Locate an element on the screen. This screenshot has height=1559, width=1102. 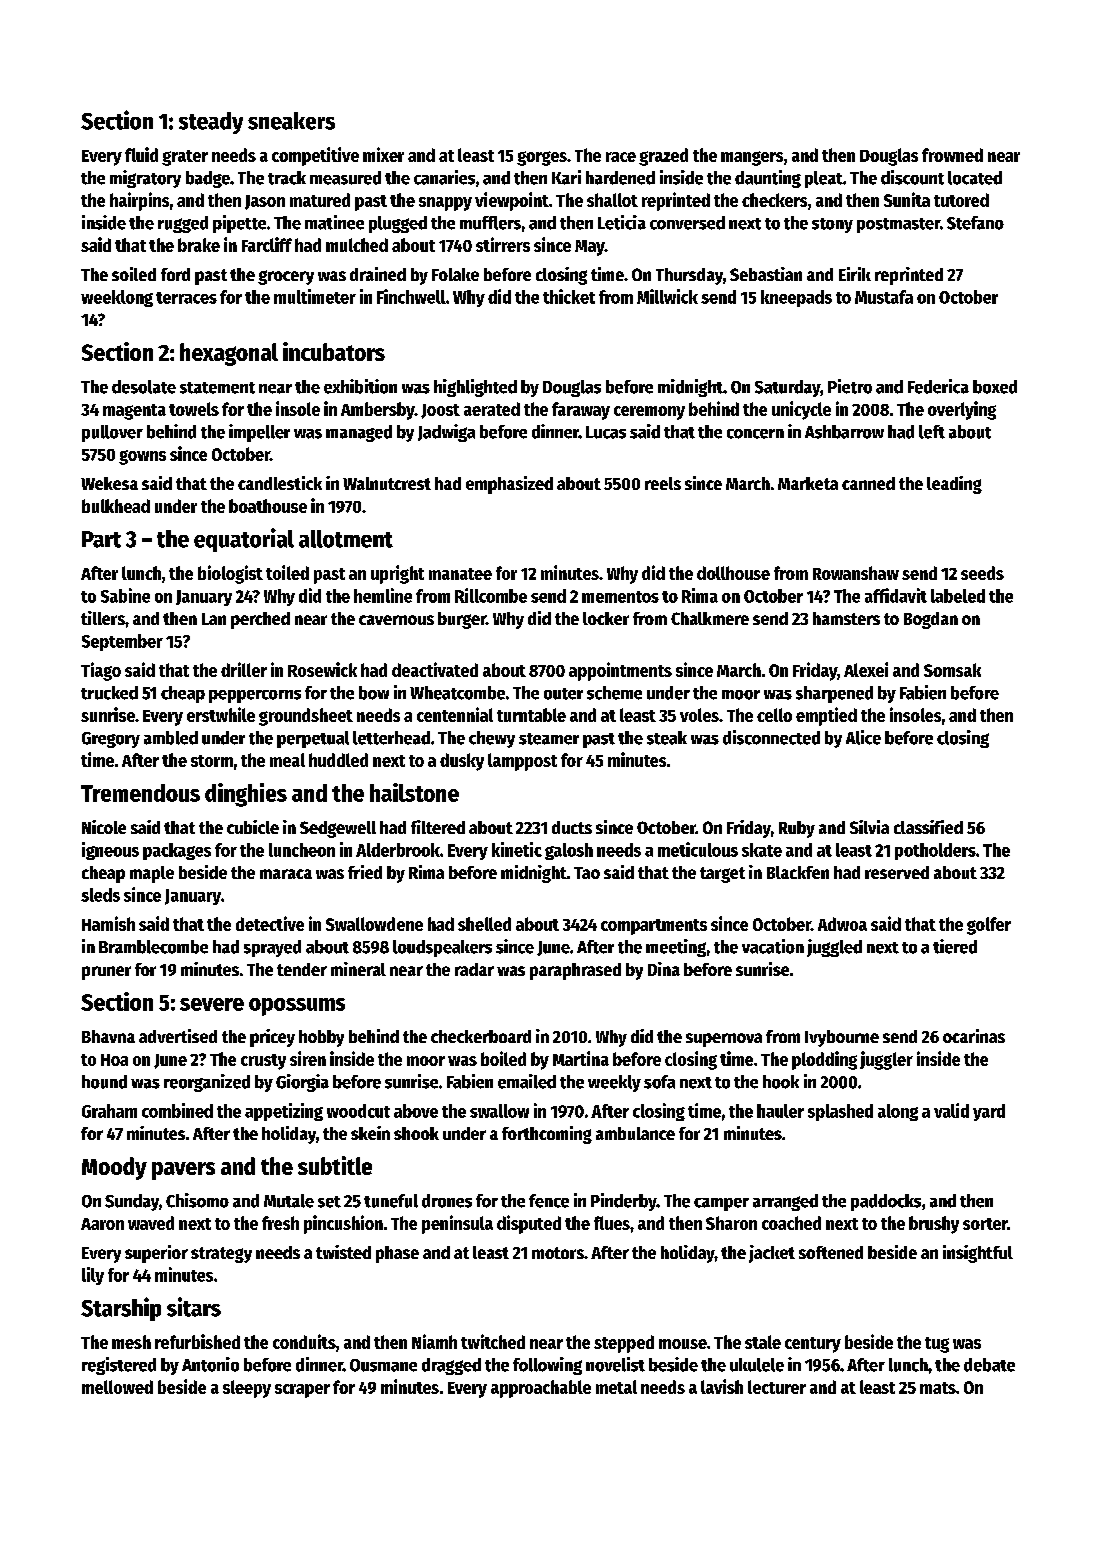
desolate is located at coordinates (144, 387).
